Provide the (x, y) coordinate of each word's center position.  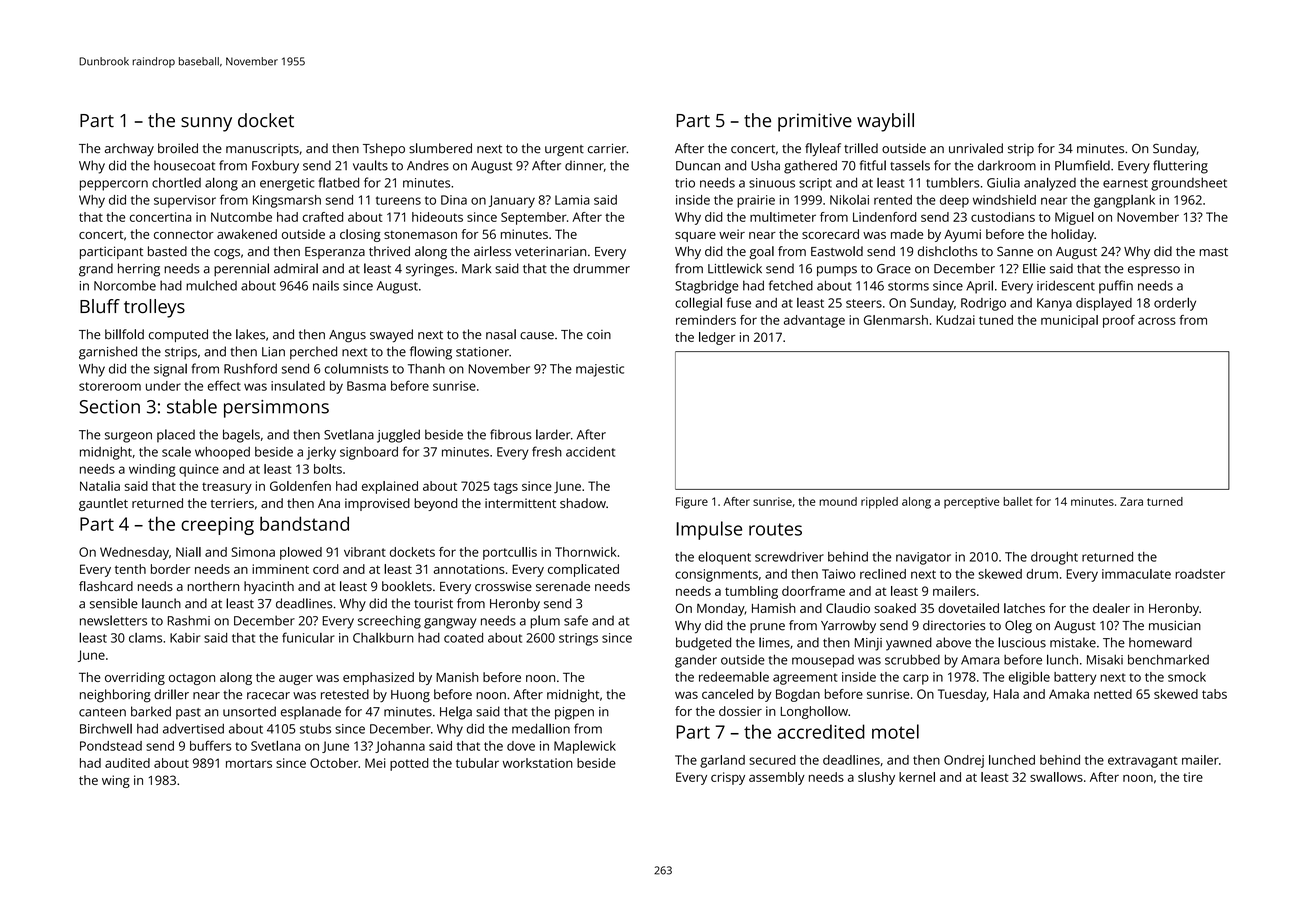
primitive (815, 122)
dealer (1111, 608)
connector (184, 235)
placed (176, 436)
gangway (450, 623)
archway (129, 149)
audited (127, 763)
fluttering (1180, 167)
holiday (1072, 235)
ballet (1017, 501)
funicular (308, 637)
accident (590, 452)
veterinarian (550, 251)
